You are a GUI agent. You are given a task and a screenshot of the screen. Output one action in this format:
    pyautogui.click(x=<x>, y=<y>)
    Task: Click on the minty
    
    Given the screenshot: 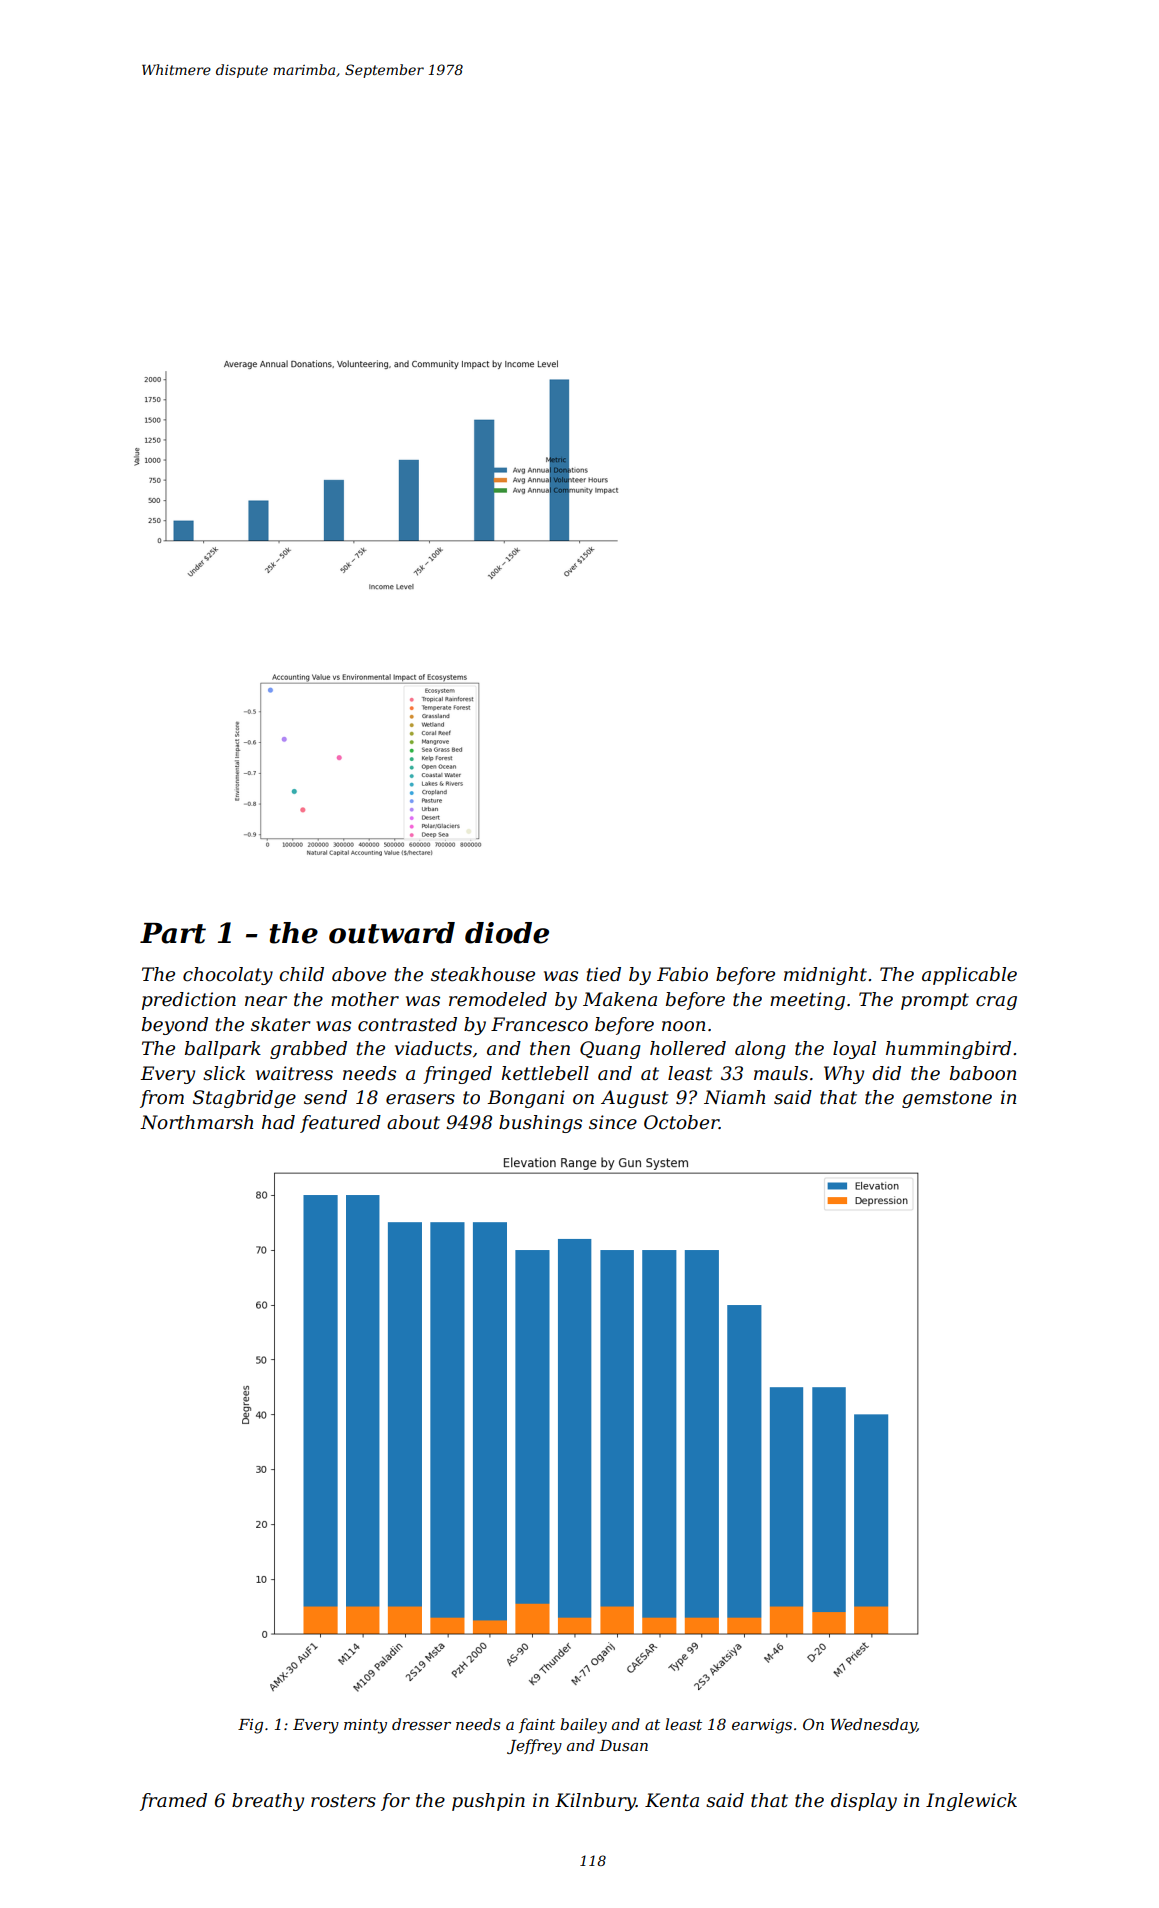 What is the action you would take?
    pyautogui.click(x=365, y=1726)
